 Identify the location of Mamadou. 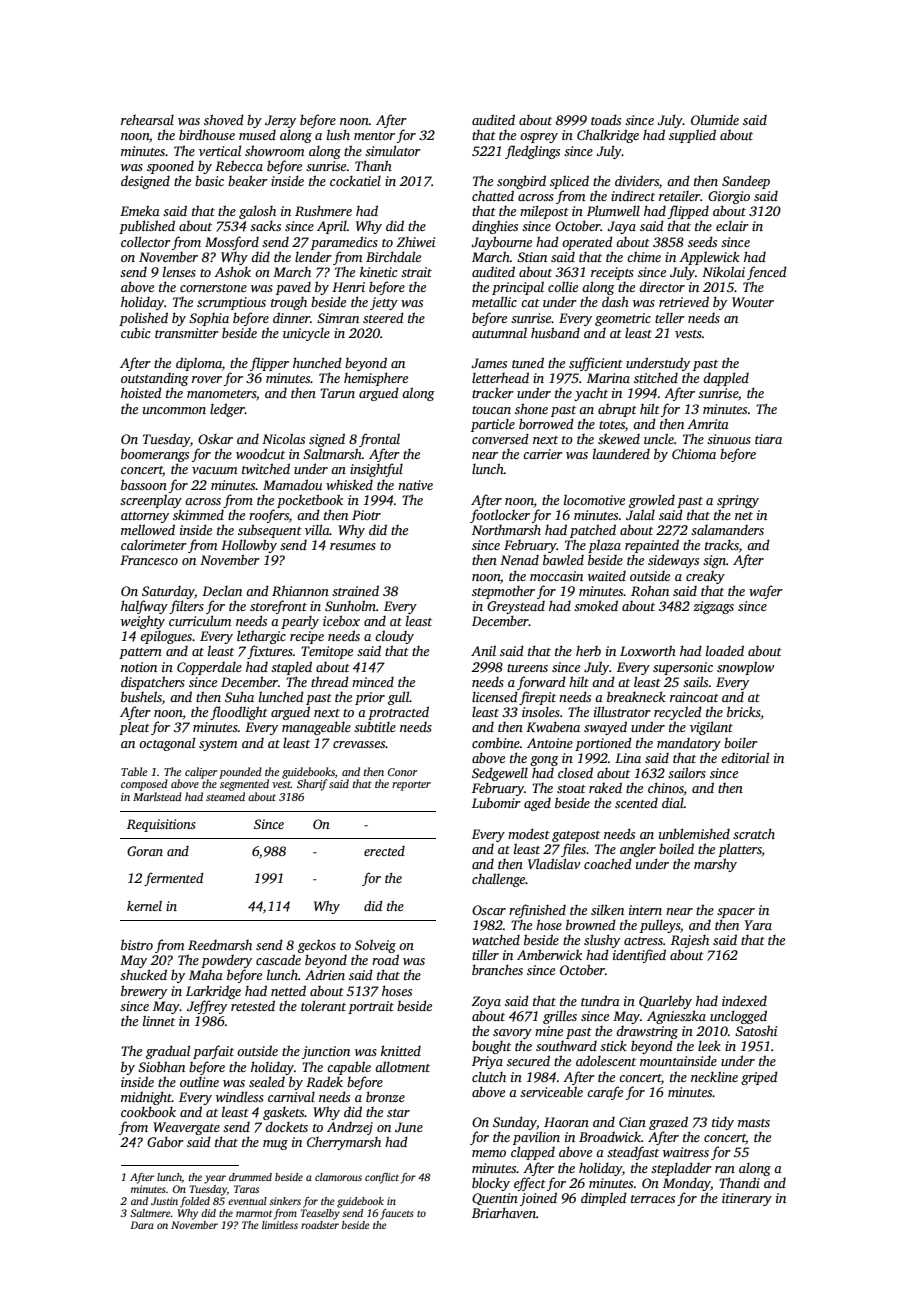
(292, 484).
